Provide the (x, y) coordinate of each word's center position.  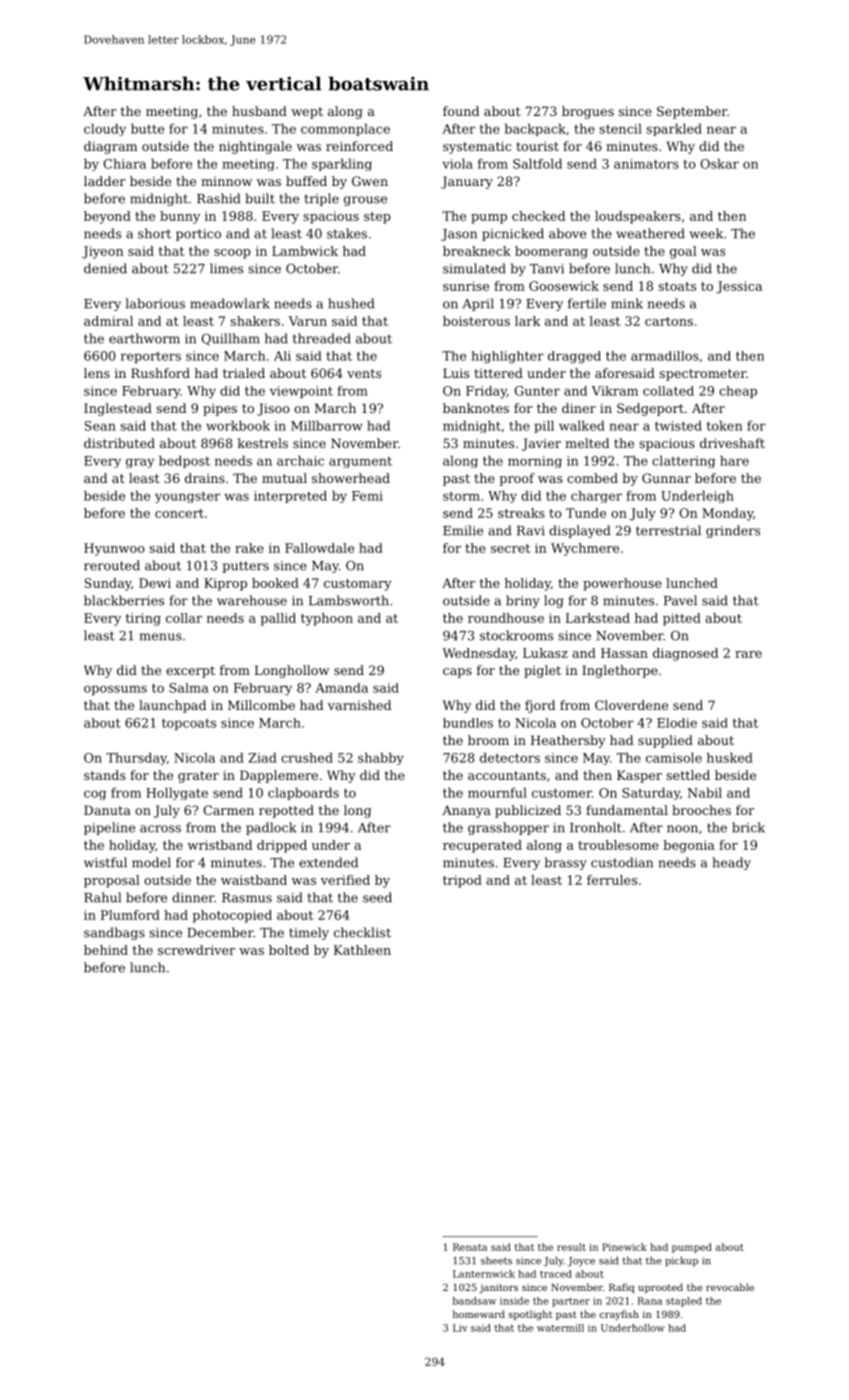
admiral (108, 321)
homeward (479, 1314)
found (461, 111)
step (377, 218)
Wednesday (478, 654)
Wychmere (585, 549)
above (567, 233)
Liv (460, 1328)
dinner (193, 897)
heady (731, 863)
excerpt (190, 672)
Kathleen (362, 950)
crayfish (619, 1315)
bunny (180, 217)
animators (646, 164)
